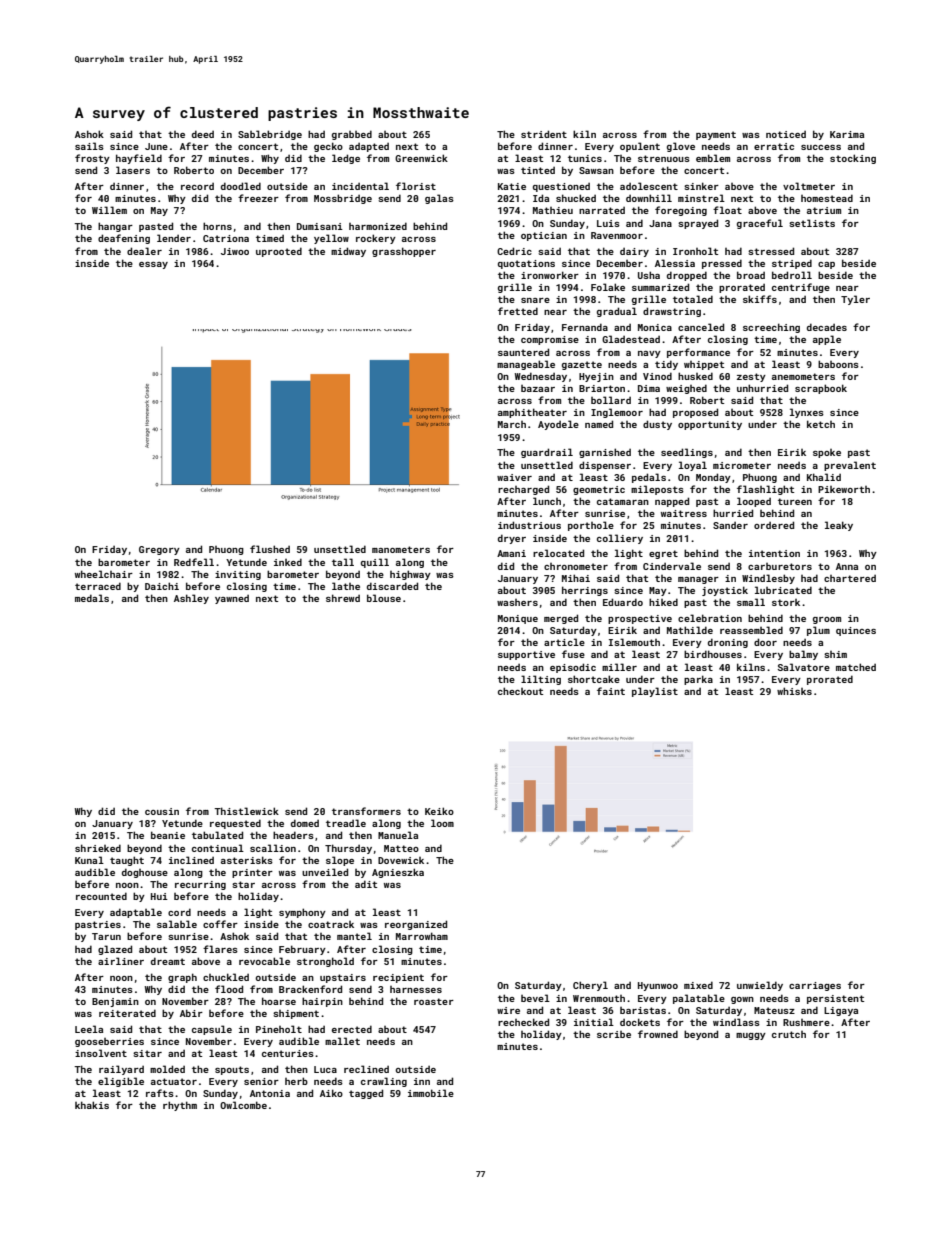 This document has height=1233, width=952. Describe the element at coordinates (153, 265) in the document. I see `essay` at that location.
